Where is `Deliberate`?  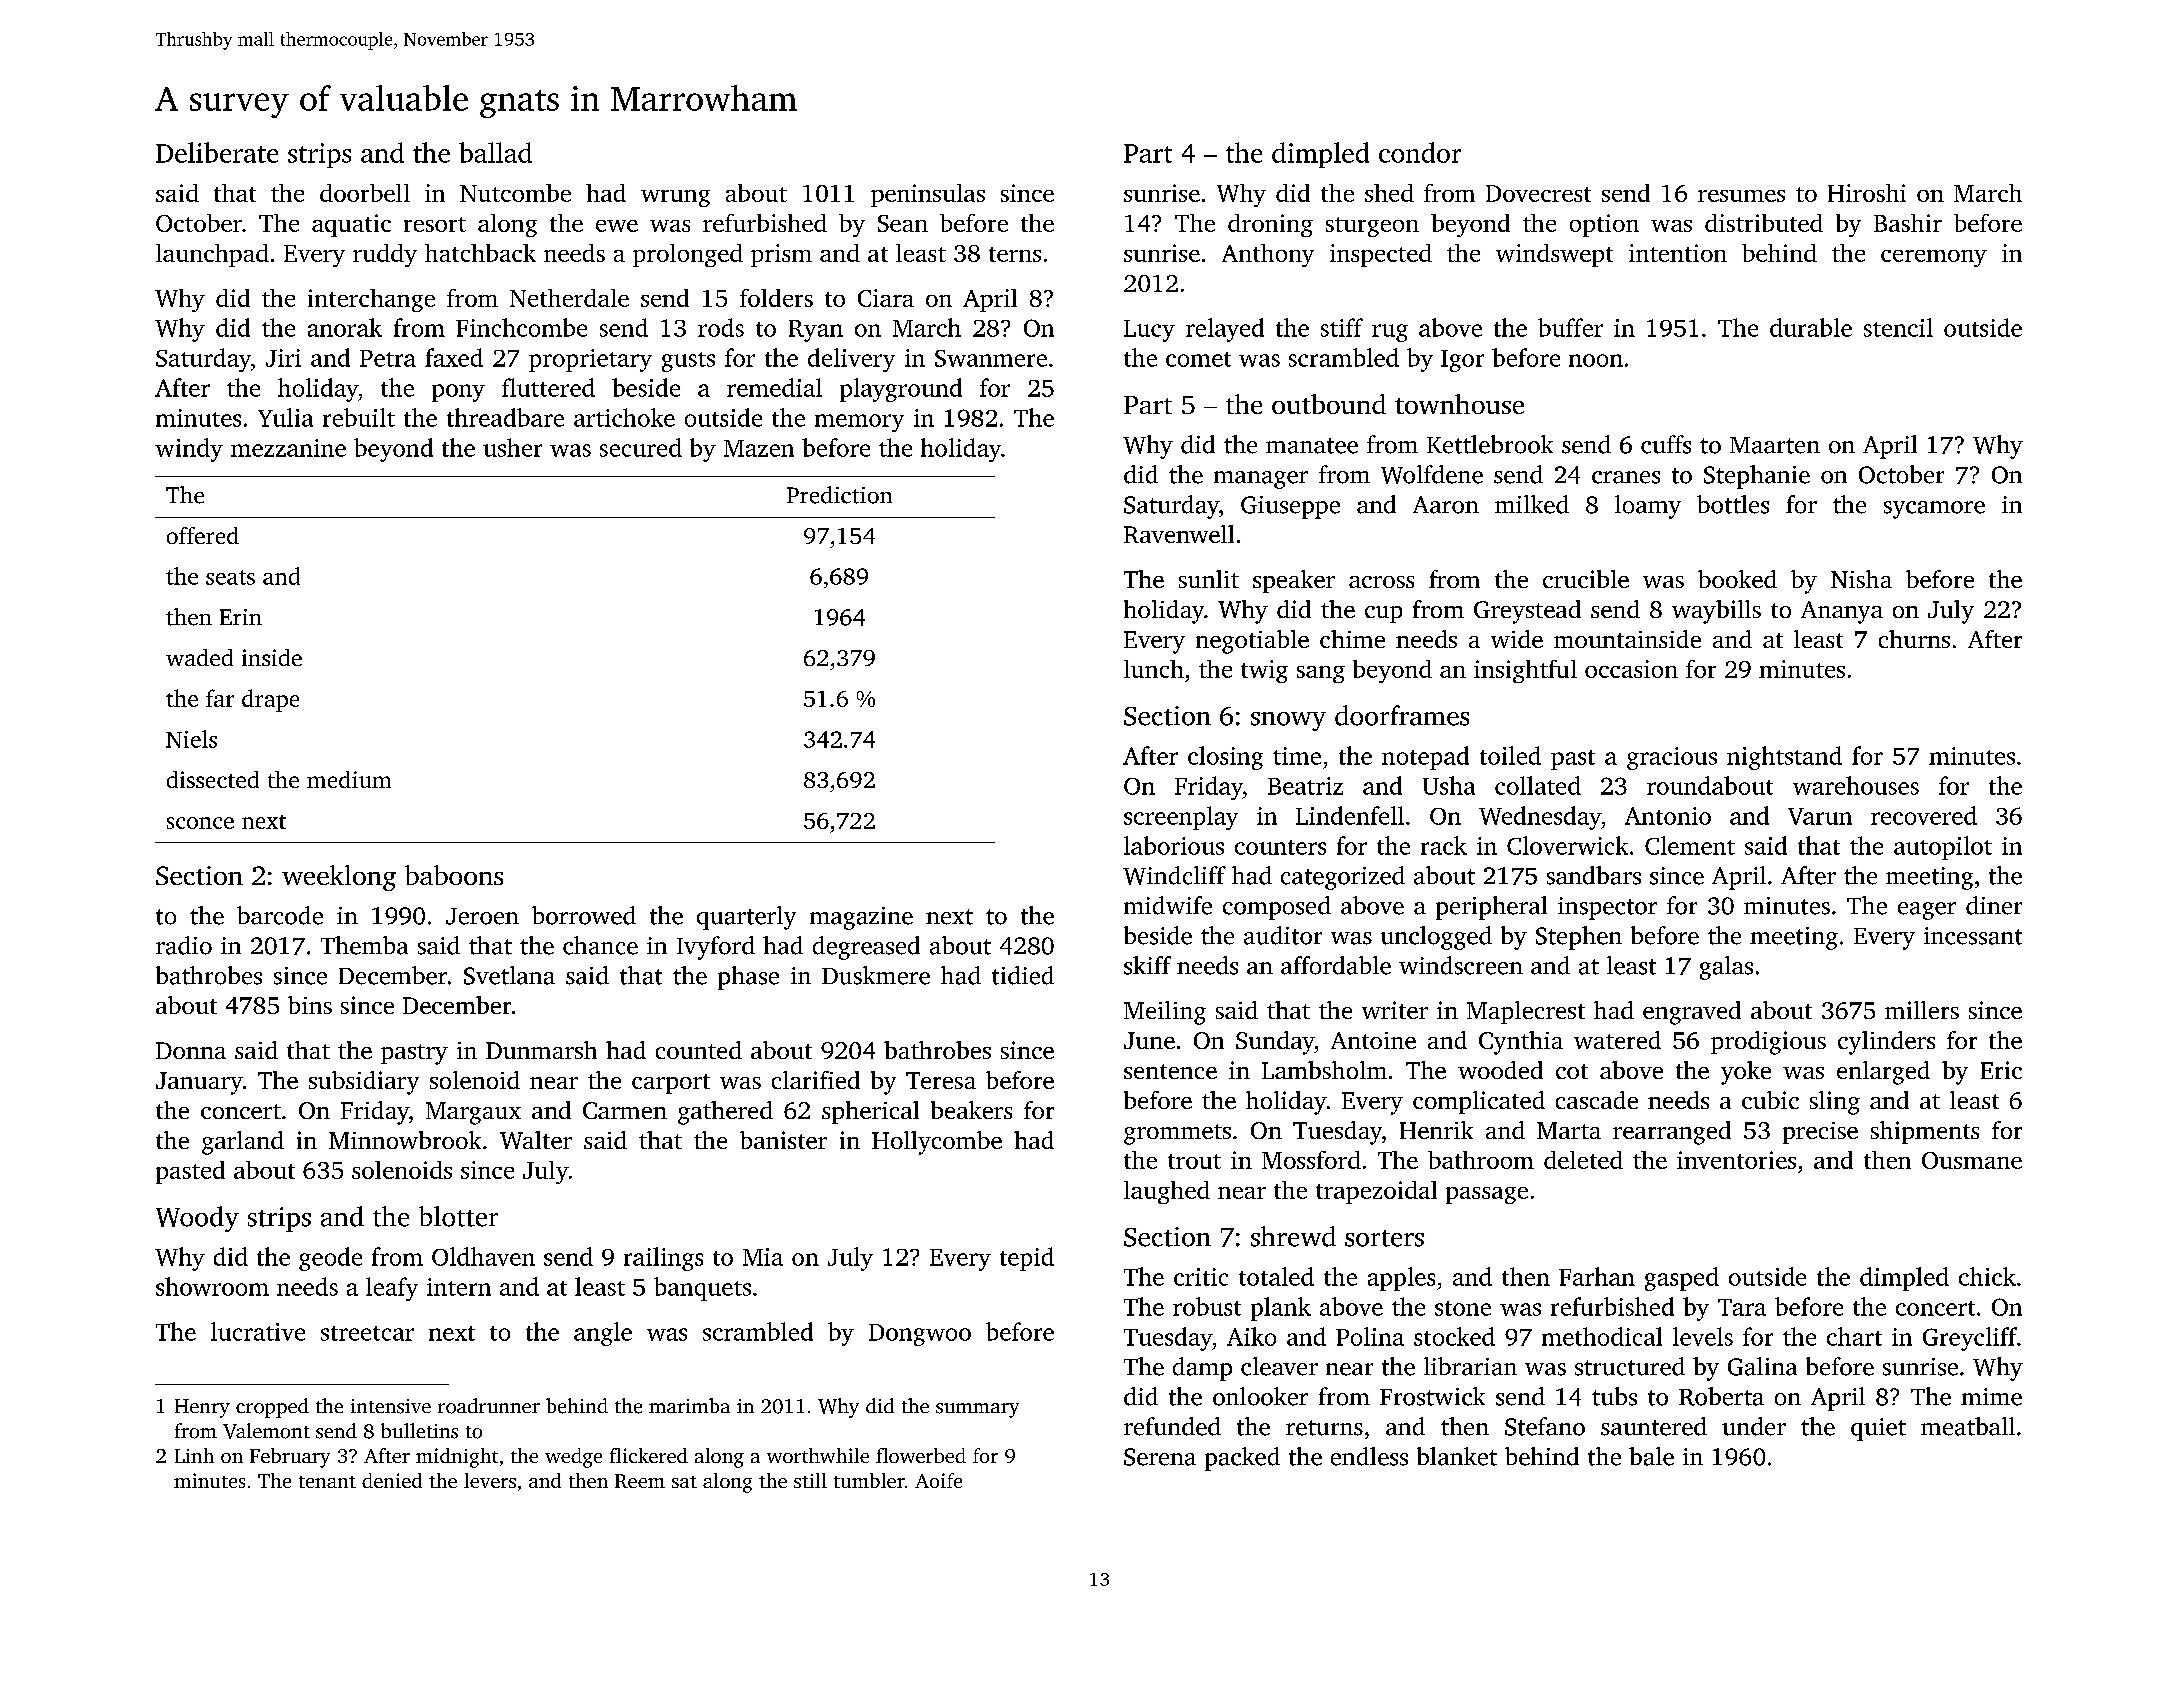
Deliberate is located at coordinates (217, 152).
